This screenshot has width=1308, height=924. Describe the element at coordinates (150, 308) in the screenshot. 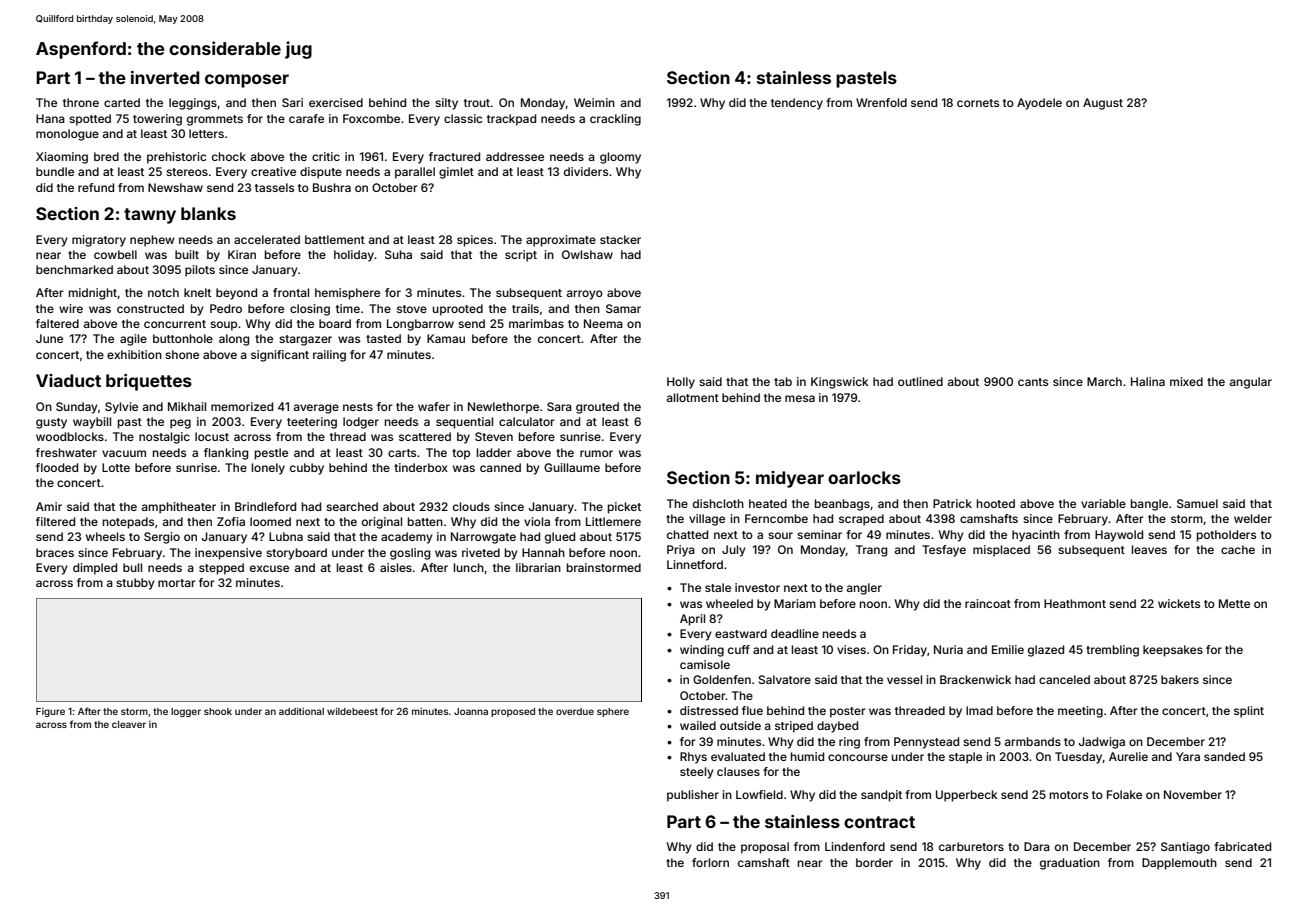

I see `constructed` at that location.
